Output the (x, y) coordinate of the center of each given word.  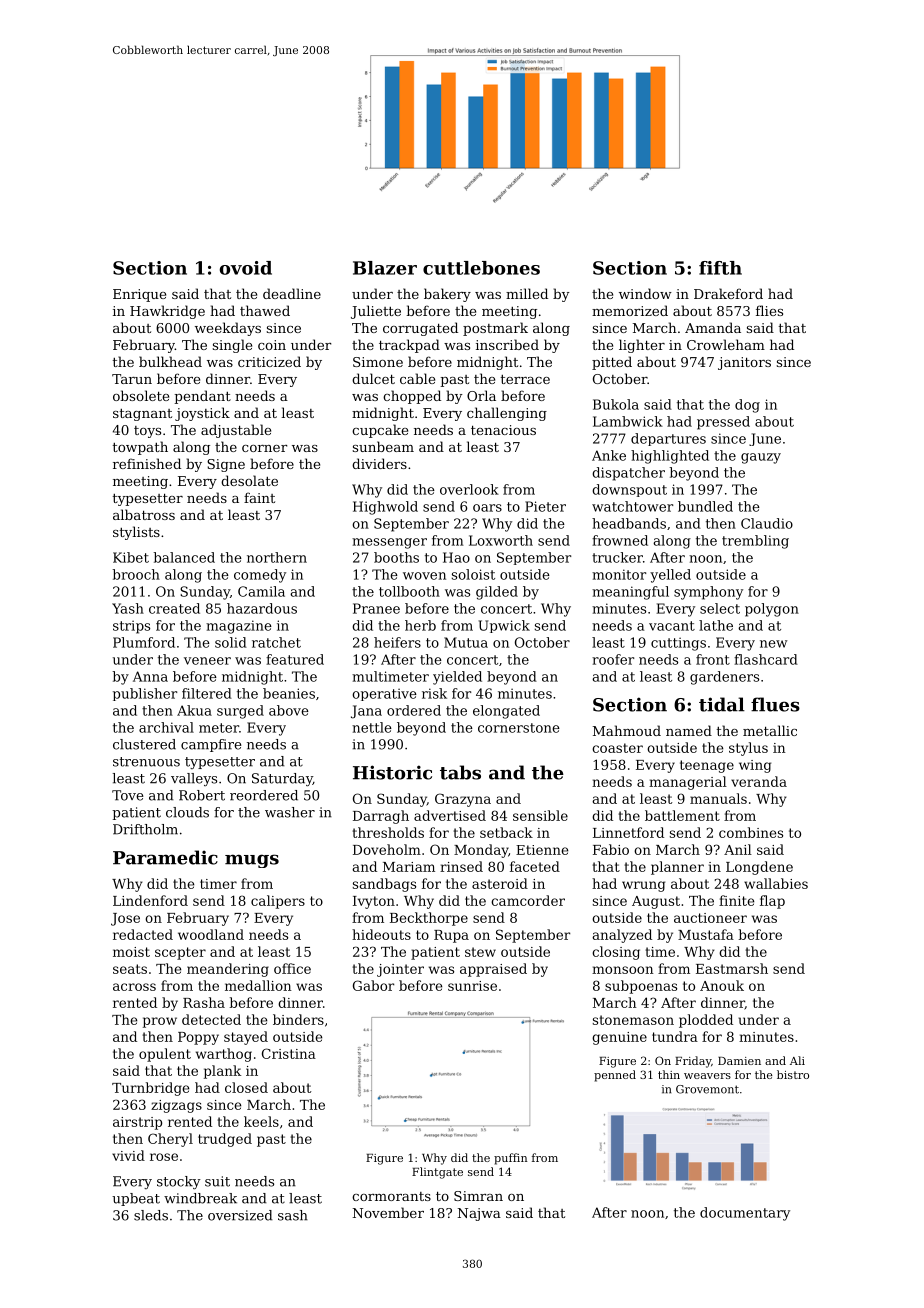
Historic (392, 772)
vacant (672, 626)
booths (396, 557)
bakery (447, 295)
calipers (278, 902)
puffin (511, 1159)
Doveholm (387, 849)
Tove (128, 795)
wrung (643, 886)
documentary (745, 1214)
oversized (240, 1215)
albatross (144, 514)
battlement (682, 815)
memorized (630, 310)
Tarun (132, 379)
